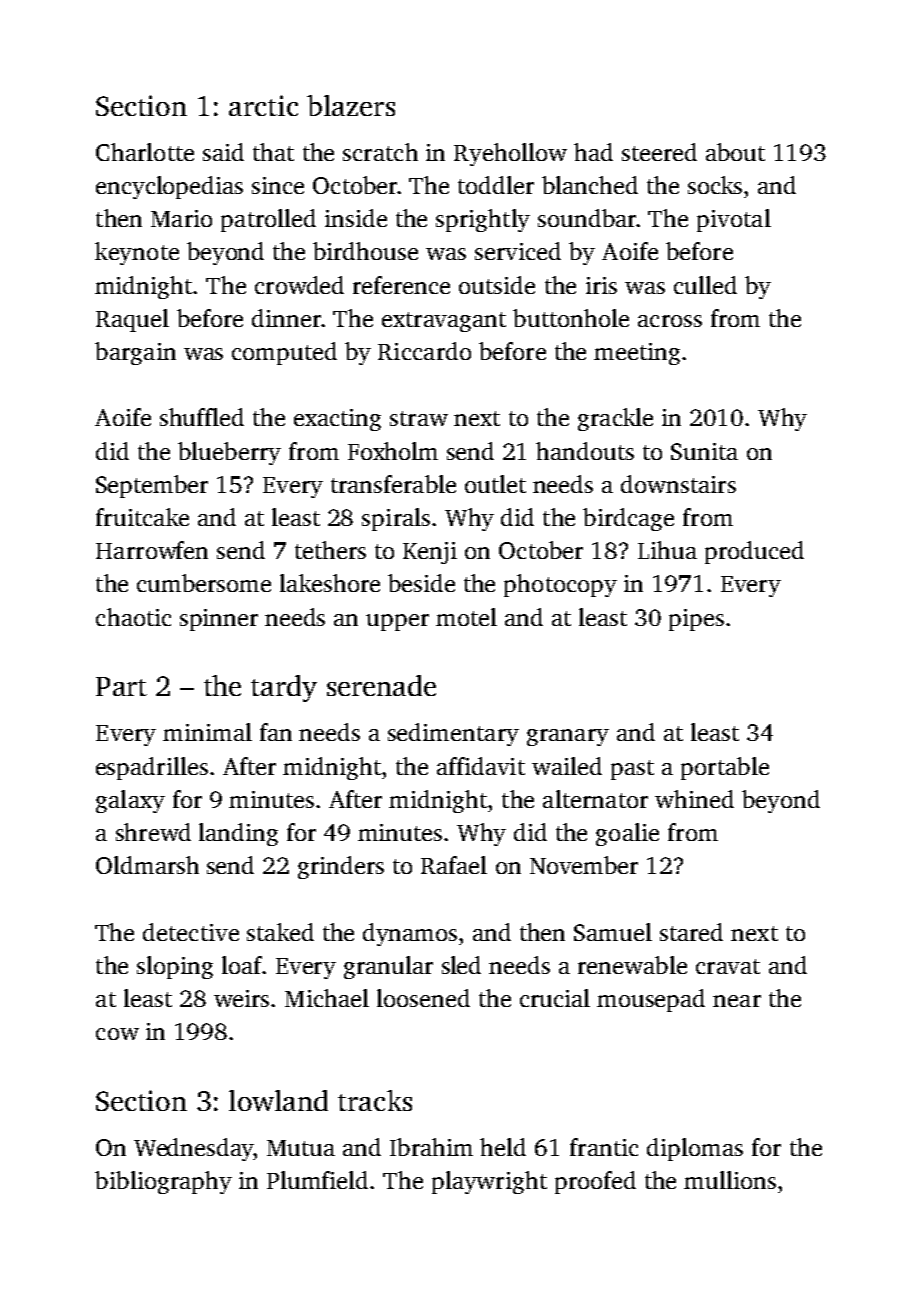 The width and height of the image is (924, 1311). What do you see at coordinates (207, 732) in the image?
I see `minimal` at bounding box center [207, 732].
